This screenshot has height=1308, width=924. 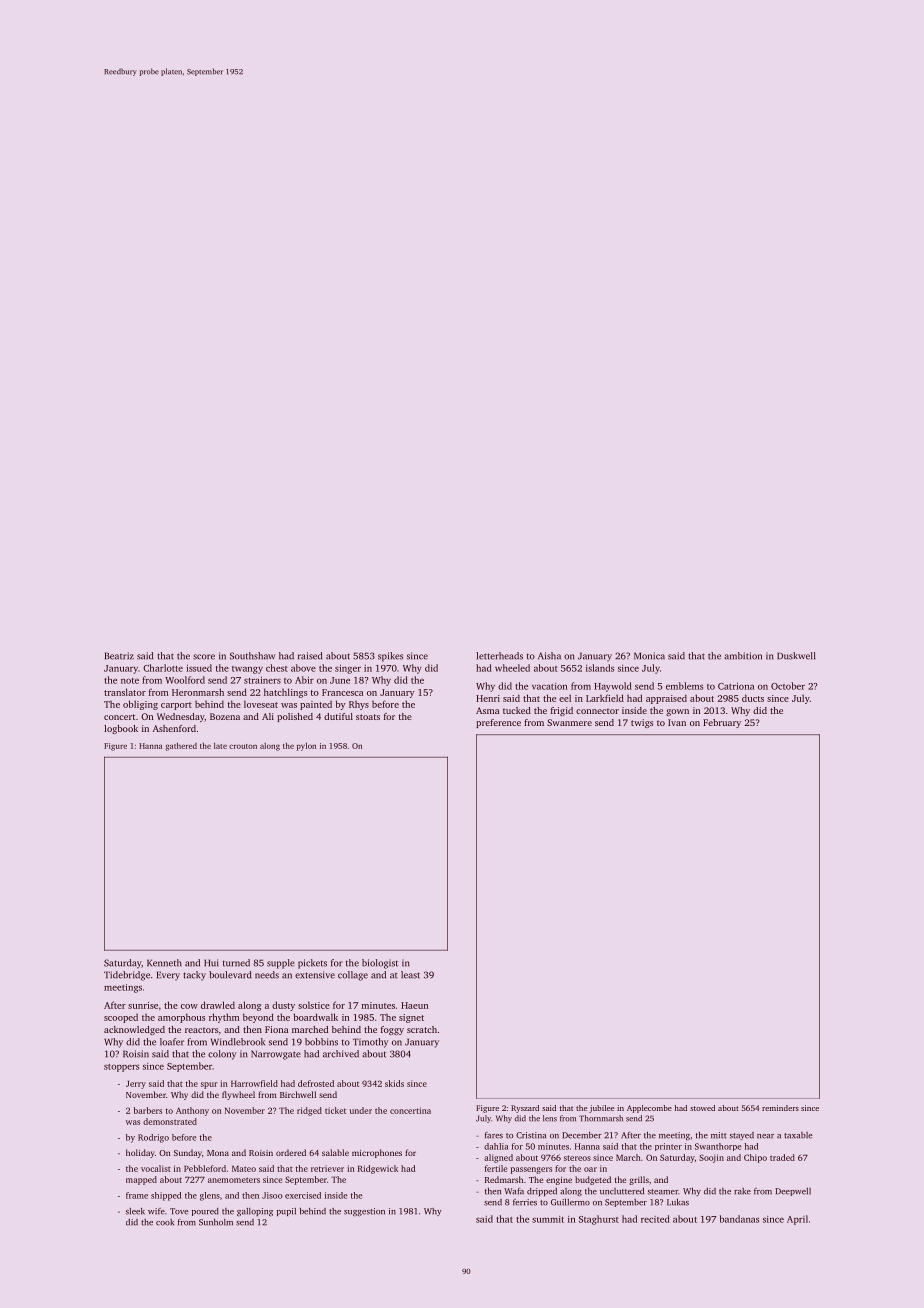 What do you see at coordinates (649, 656) in the screenshot?
I see `Monica` at bounding box center [649, 656].
